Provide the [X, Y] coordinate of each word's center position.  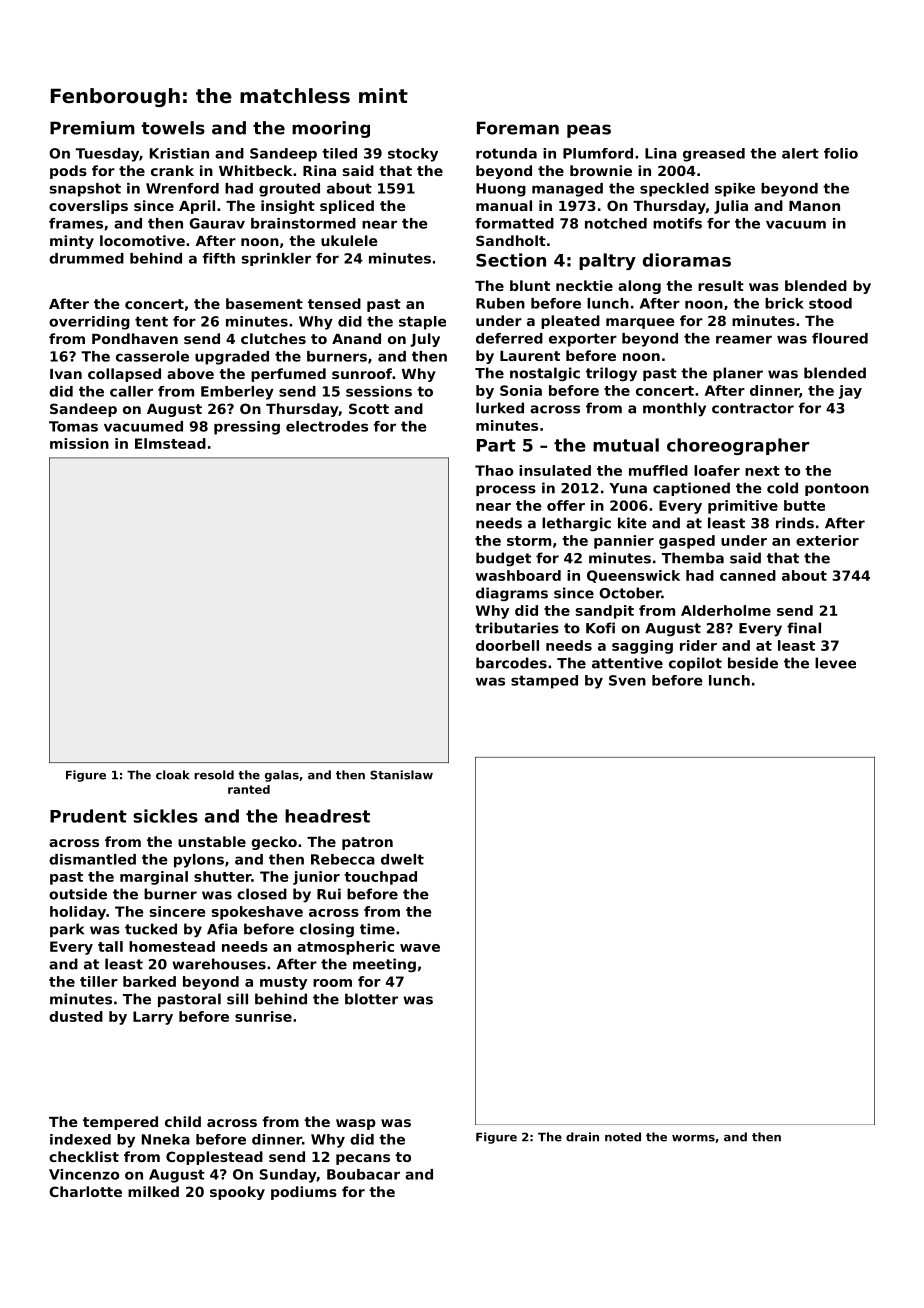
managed [567, 190]
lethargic [576, 524]
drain [582, 1137]
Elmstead [170, 443]
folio [841, 153]
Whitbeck [255, 170]
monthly [674, 409]
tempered [120, 1123]
